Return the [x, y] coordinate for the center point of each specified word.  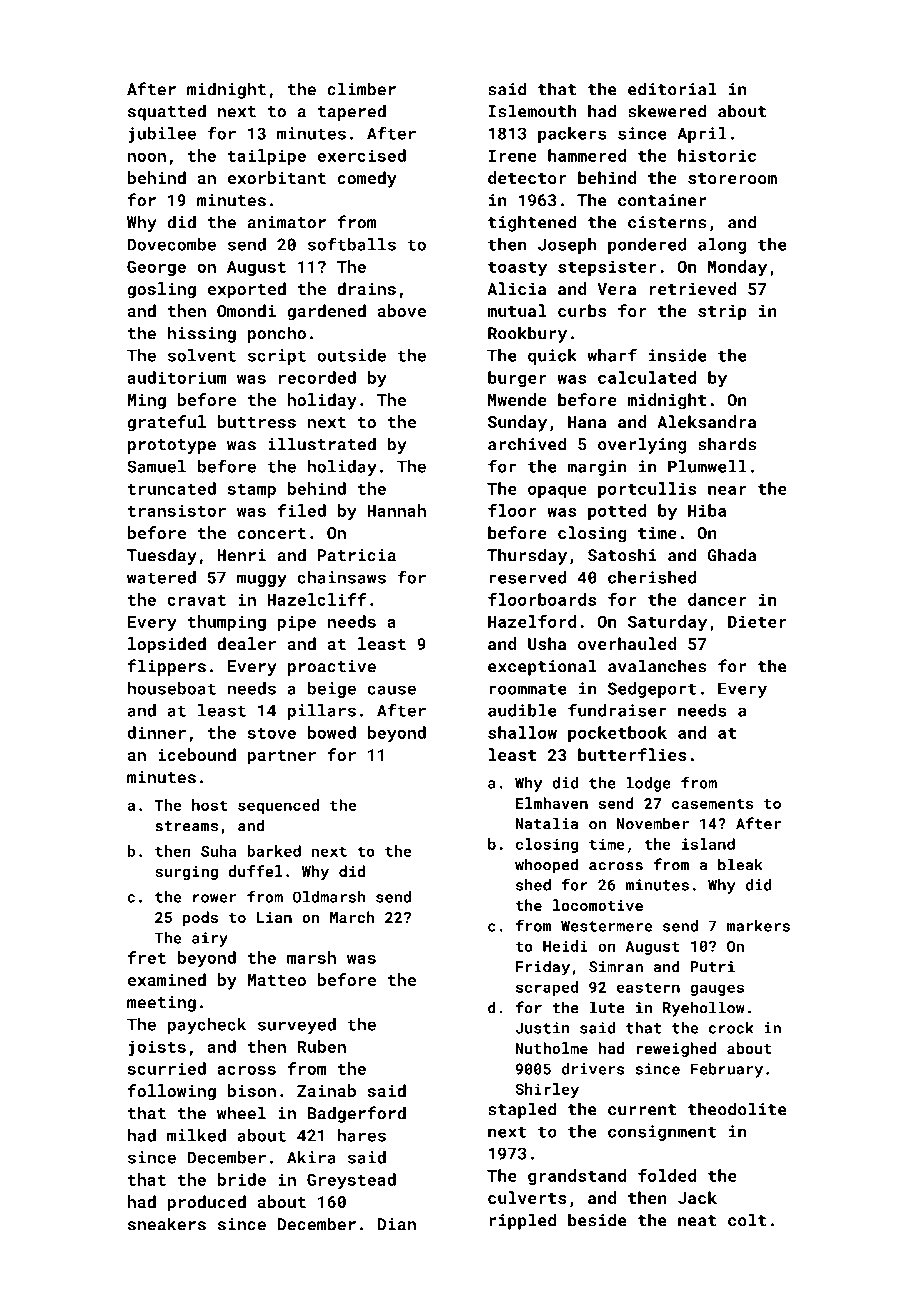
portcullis [647, 490]
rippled [522, 1221]
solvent [202, 355]
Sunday [517, 423]
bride [242, 1179]
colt [747, 1220]
